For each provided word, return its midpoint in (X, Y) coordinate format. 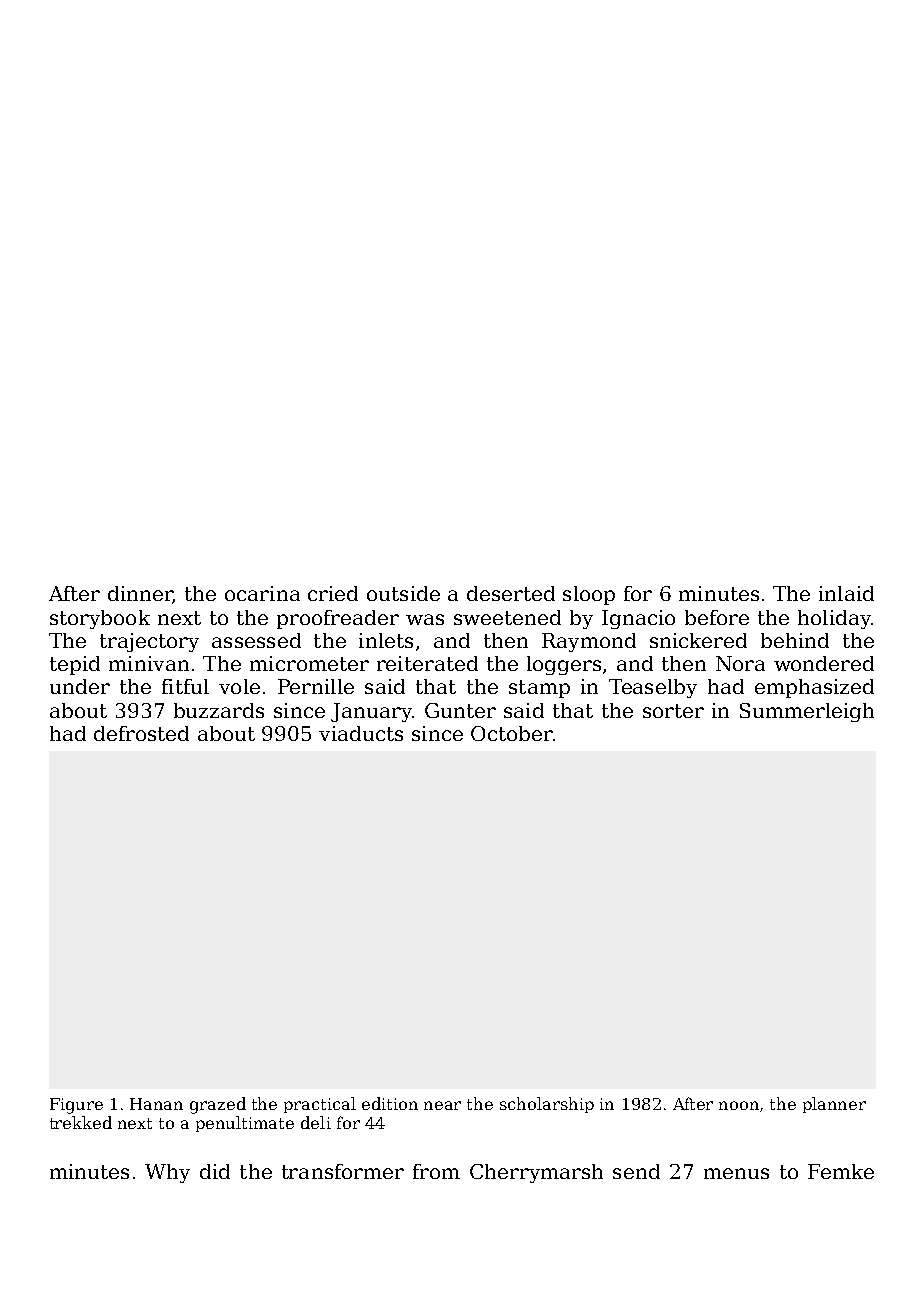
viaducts (361, 733)
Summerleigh (807, 712)
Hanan (156, 1104)
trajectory (149, 642)
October (512, 733)
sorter (673, 711)
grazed (218, 1105)
